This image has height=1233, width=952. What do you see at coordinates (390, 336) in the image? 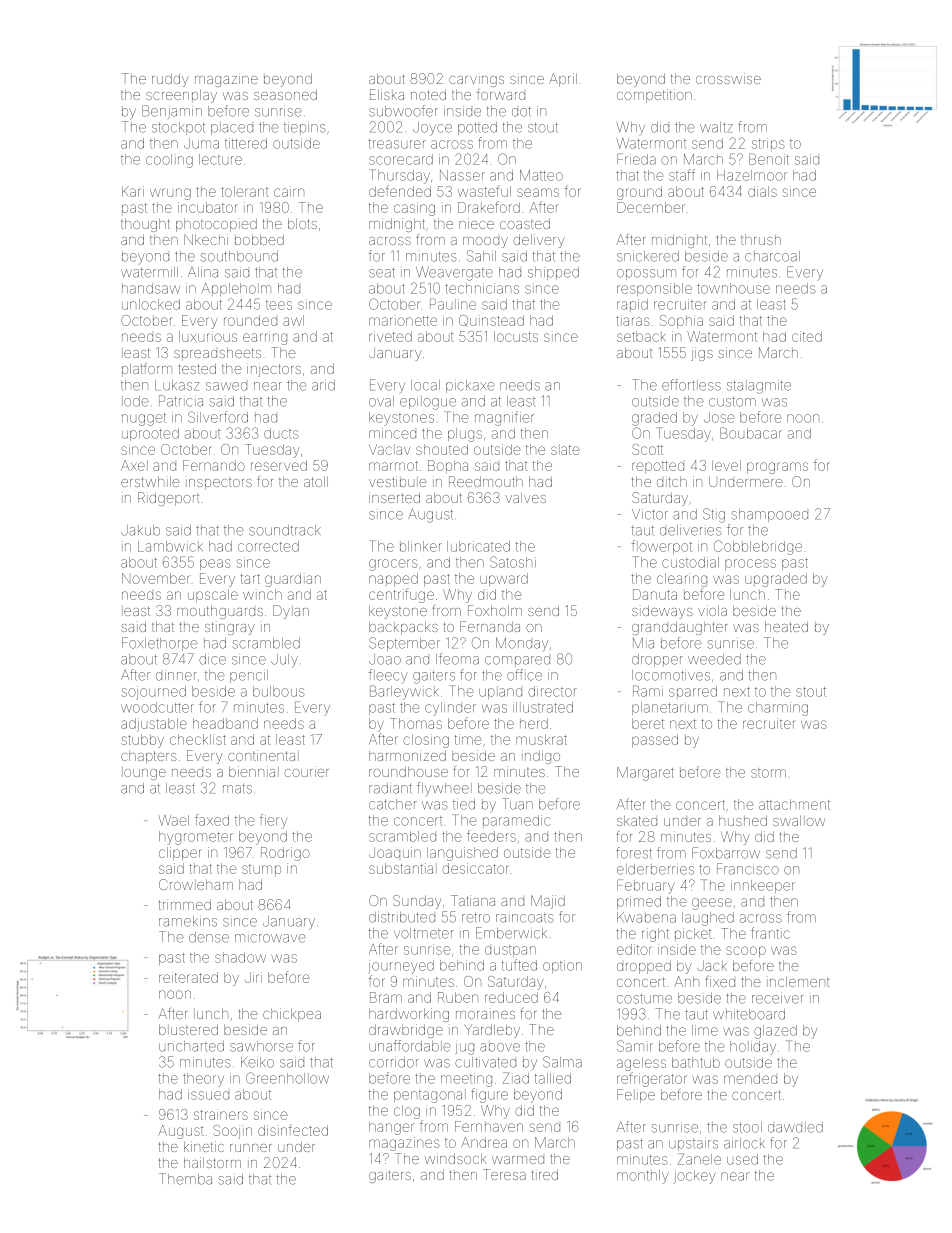
I see `riveted` at bounding box center [390, 336].
